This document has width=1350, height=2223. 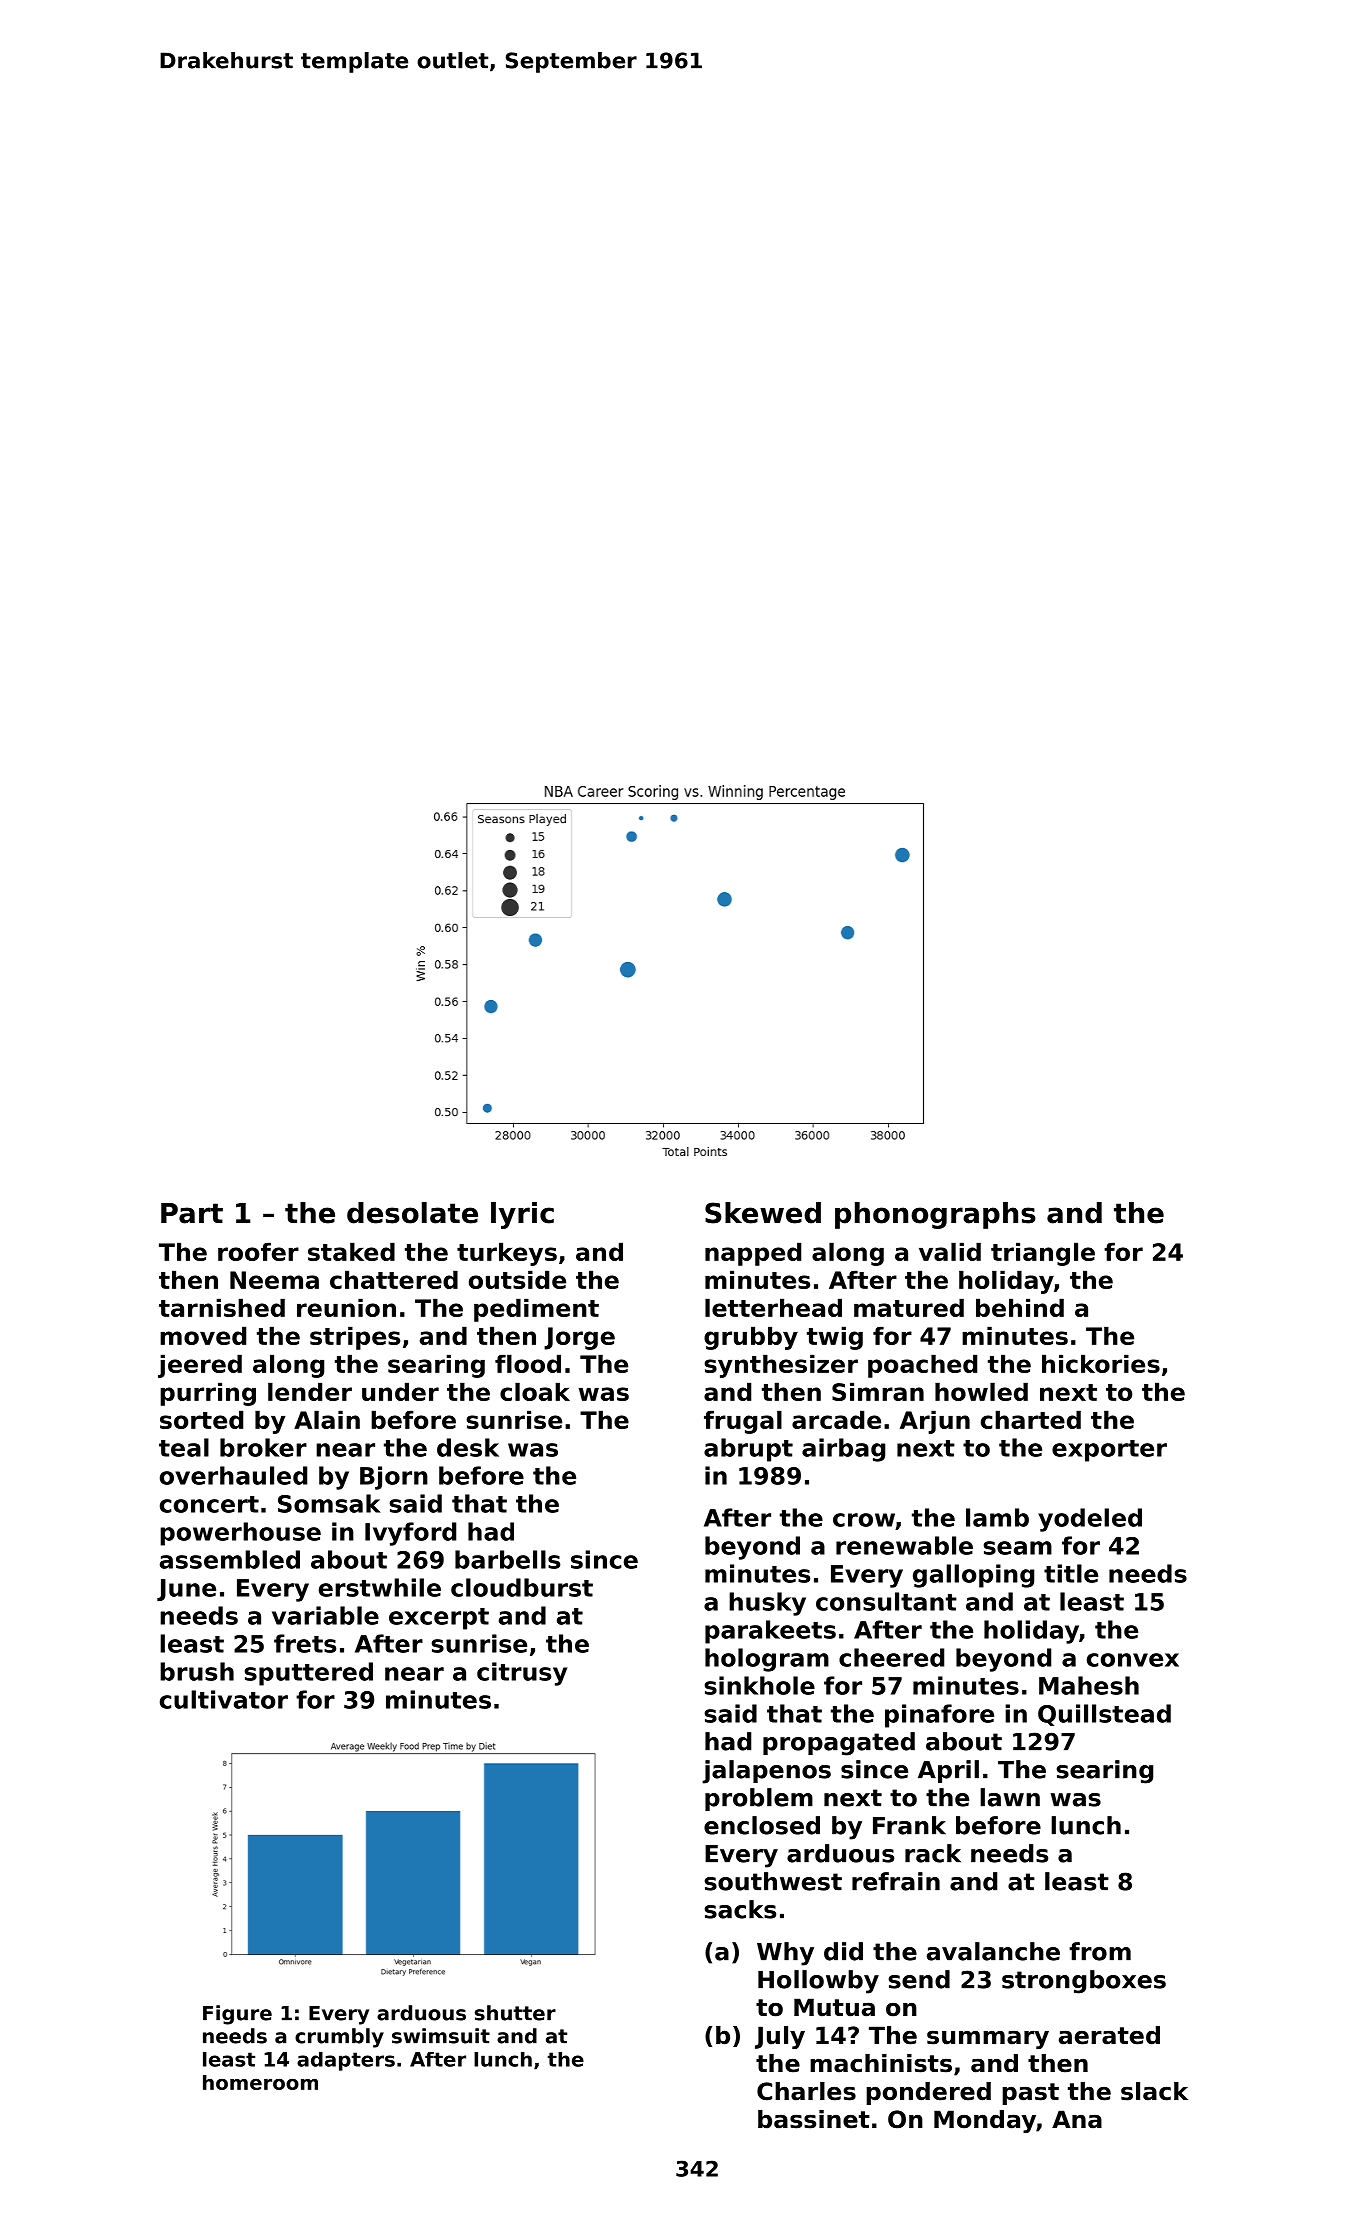 I want to click on adapters, so click(x=346, y=2061).
